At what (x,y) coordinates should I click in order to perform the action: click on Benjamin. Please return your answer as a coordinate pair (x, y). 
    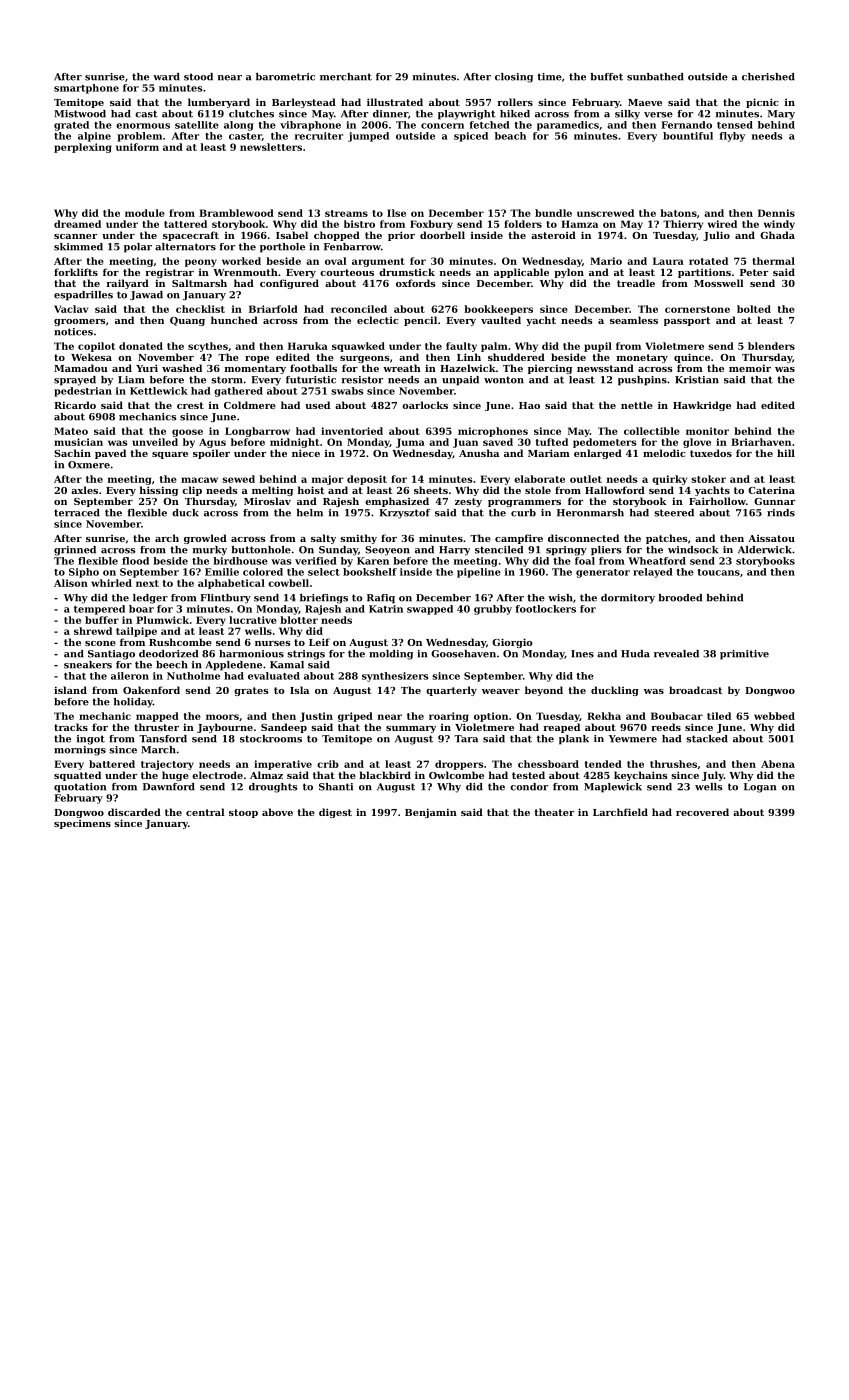
    Looking at the image, I should click on (431, 813).
